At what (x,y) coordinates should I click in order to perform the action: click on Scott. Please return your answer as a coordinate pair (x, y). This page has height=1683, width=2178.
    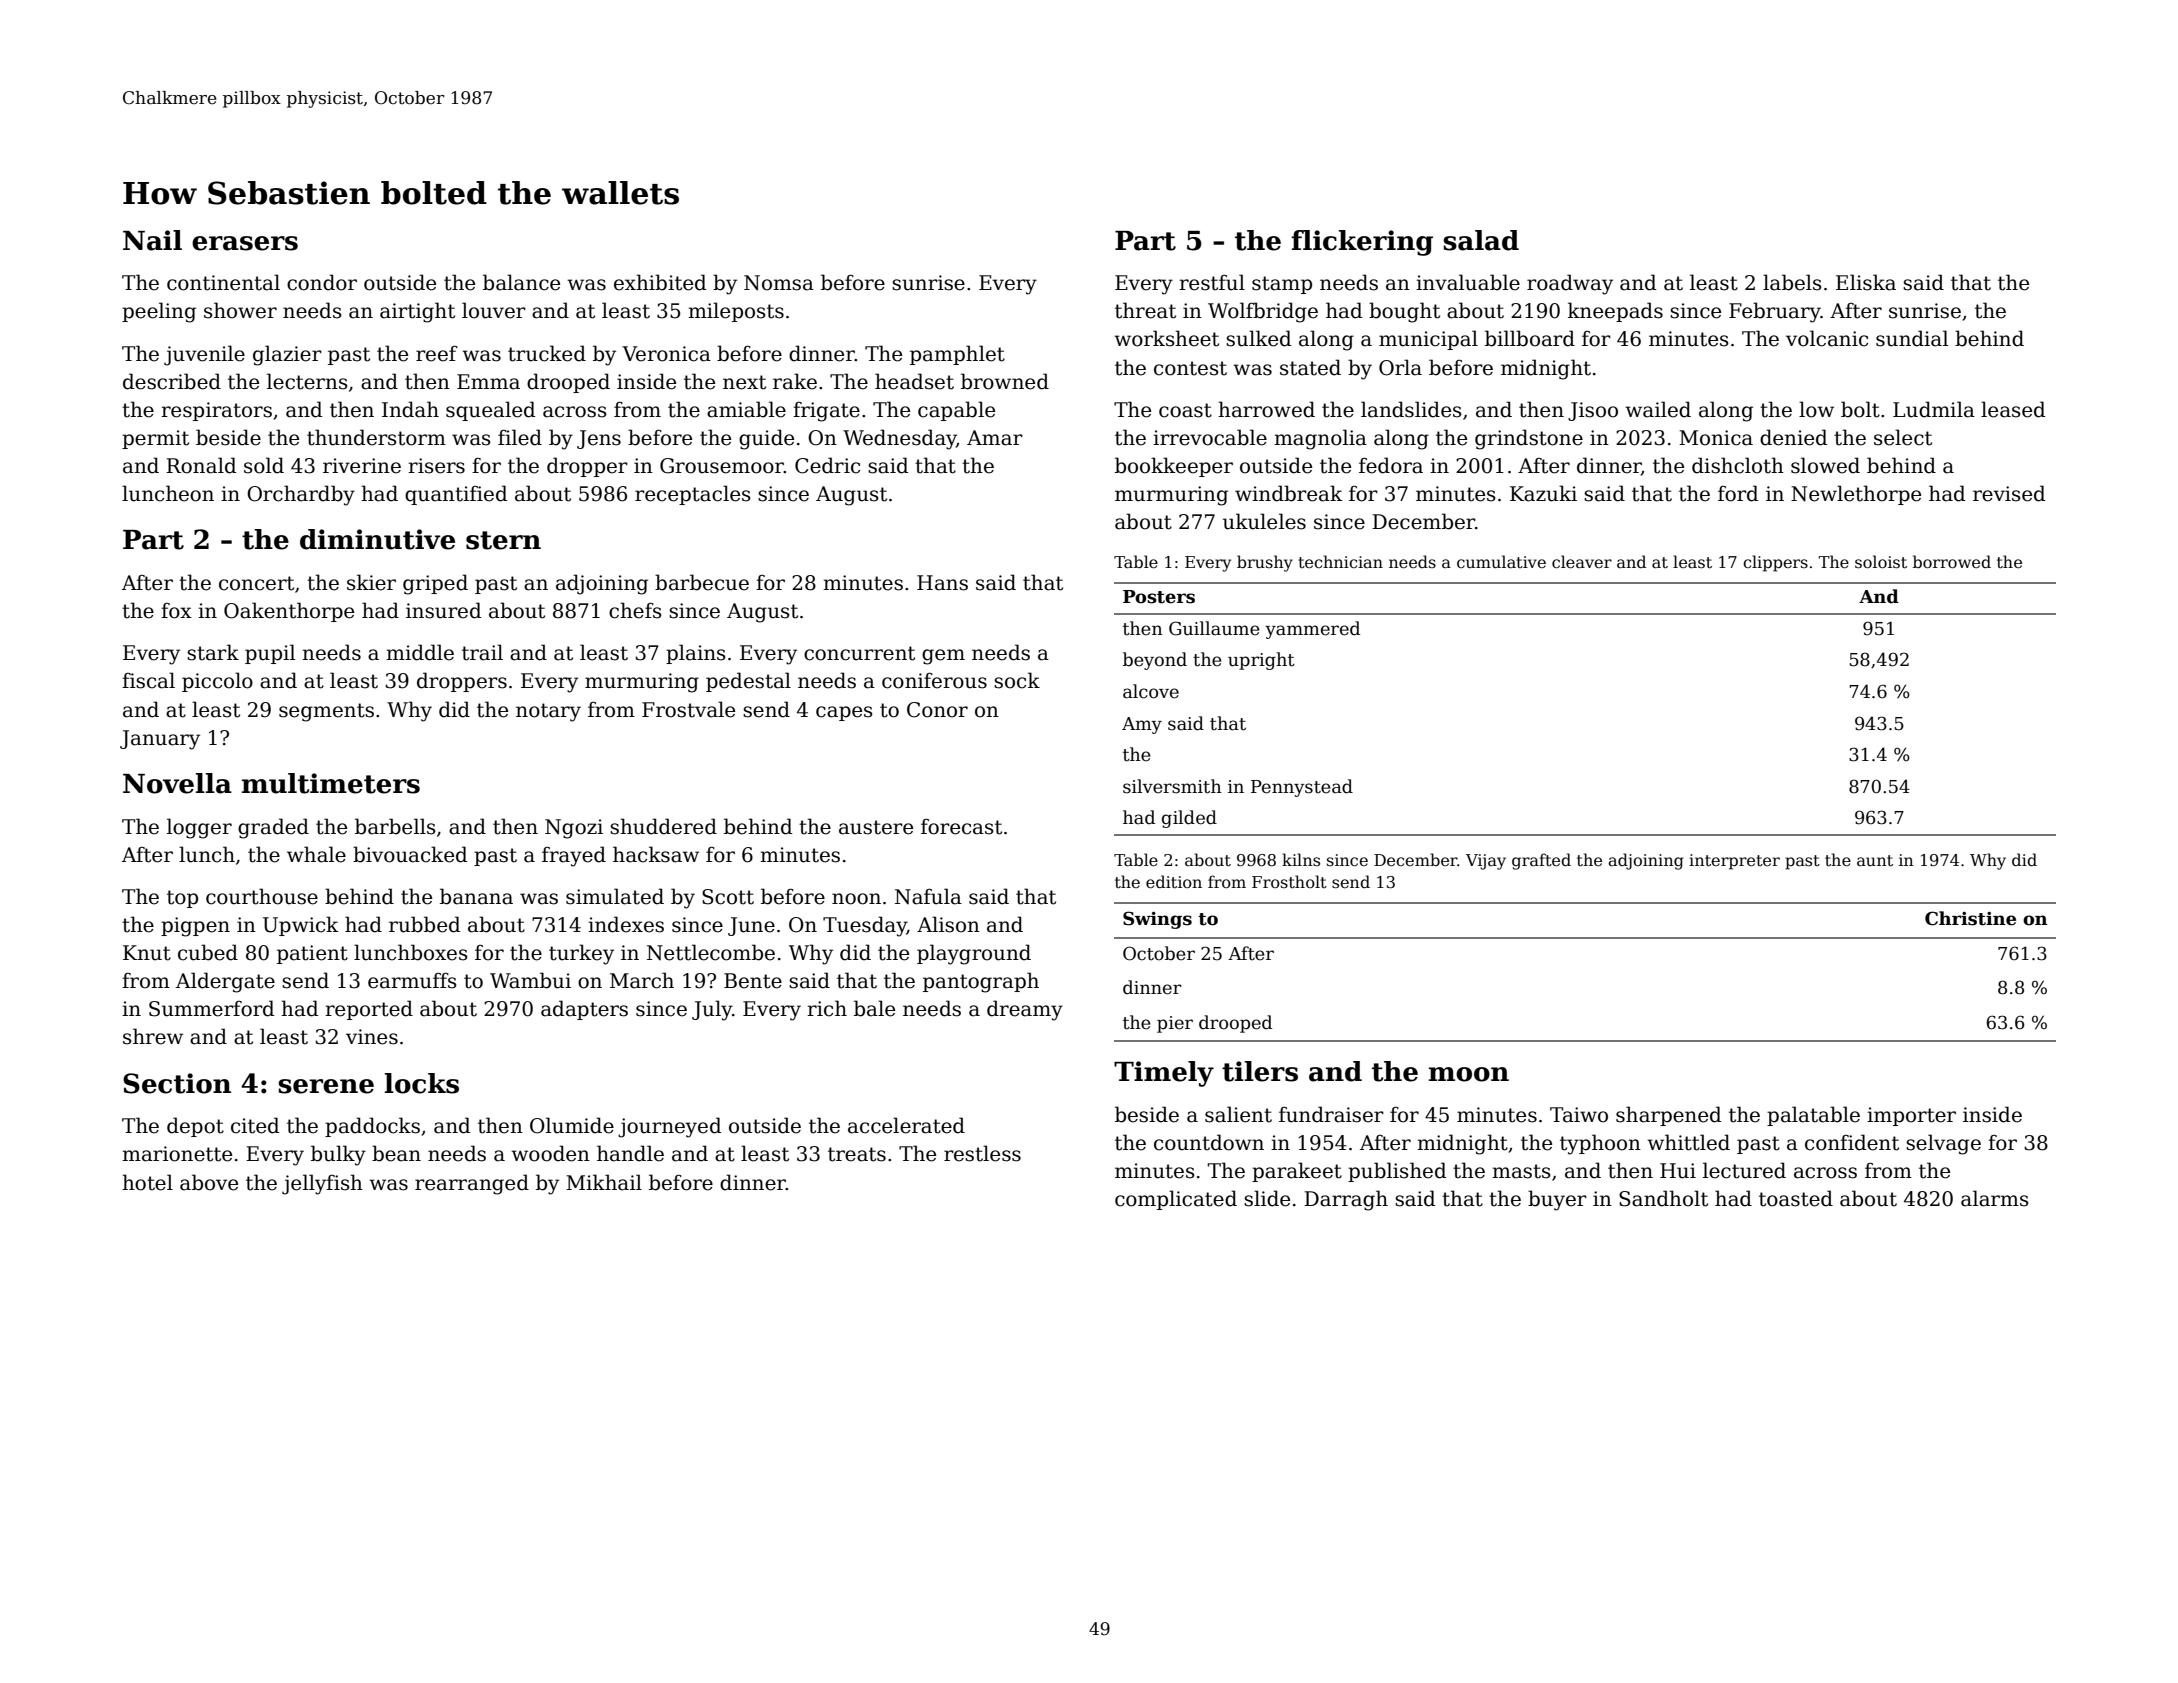
    Looking at the image, I should click on (728, 897).
